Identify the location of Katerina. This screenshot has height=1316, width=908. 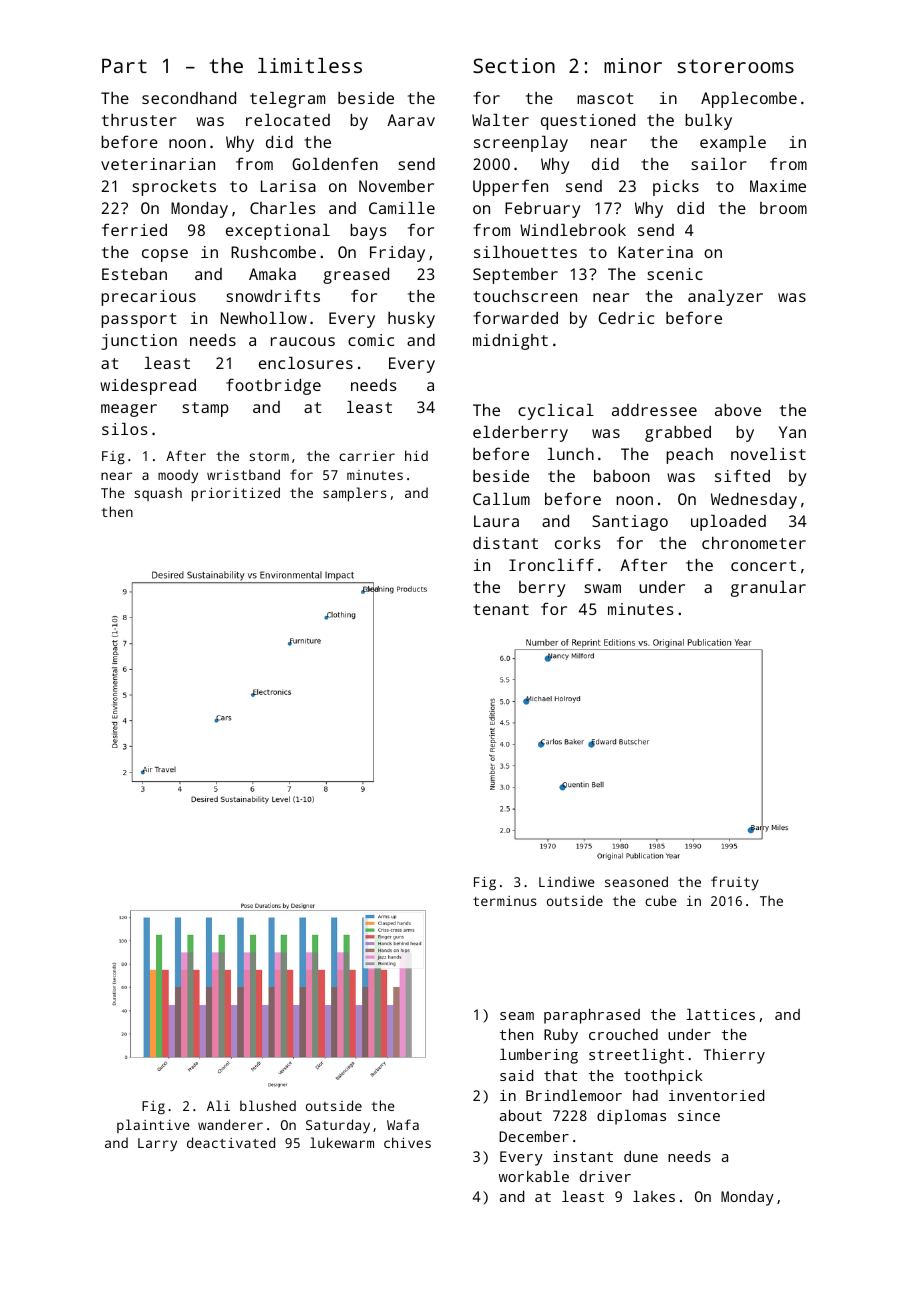
(655, 252).
